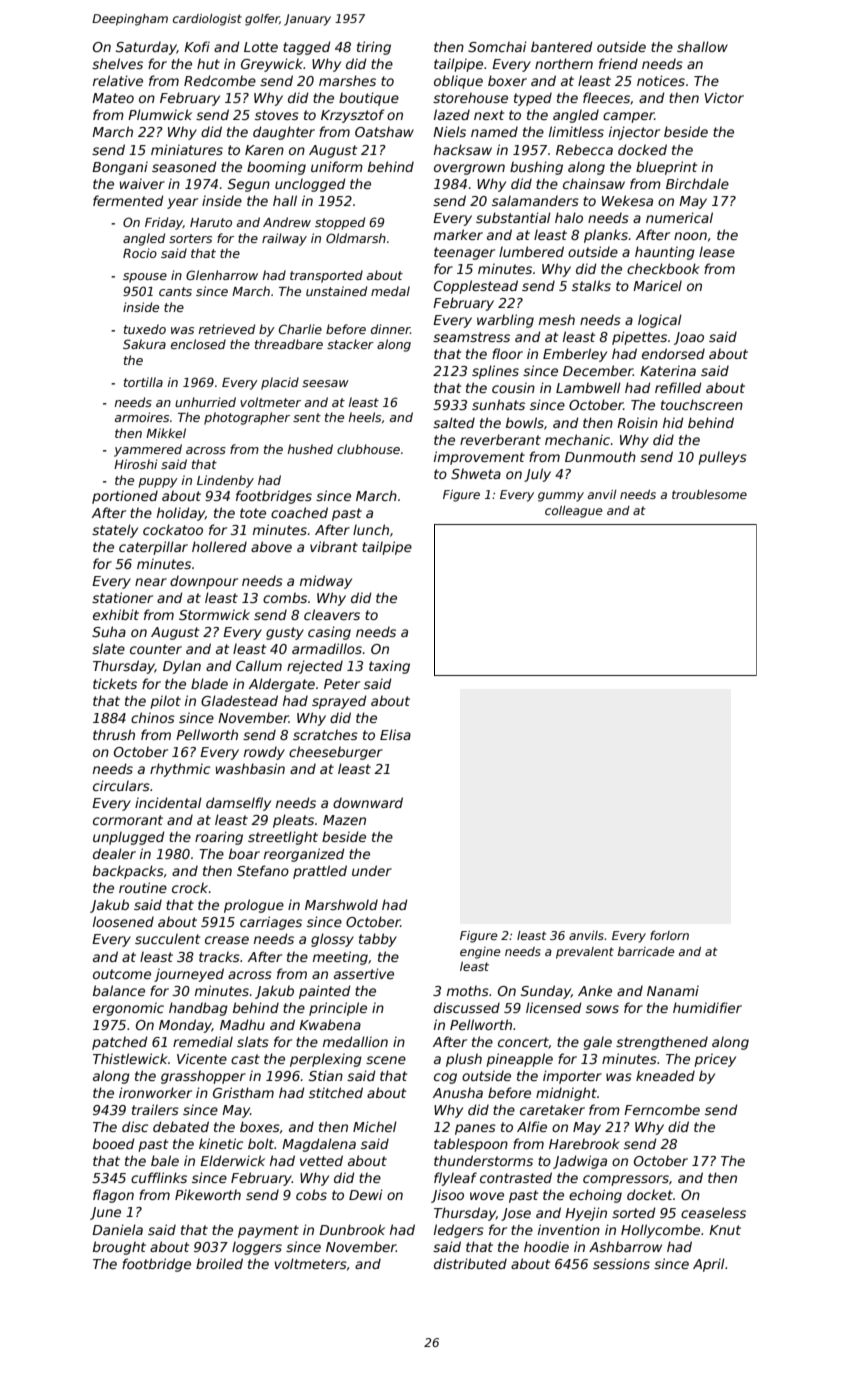 The height and width of the page is (1400, 849). Describe the element at coordinates (123, 921) in the page. I see `loosened` at that location.
